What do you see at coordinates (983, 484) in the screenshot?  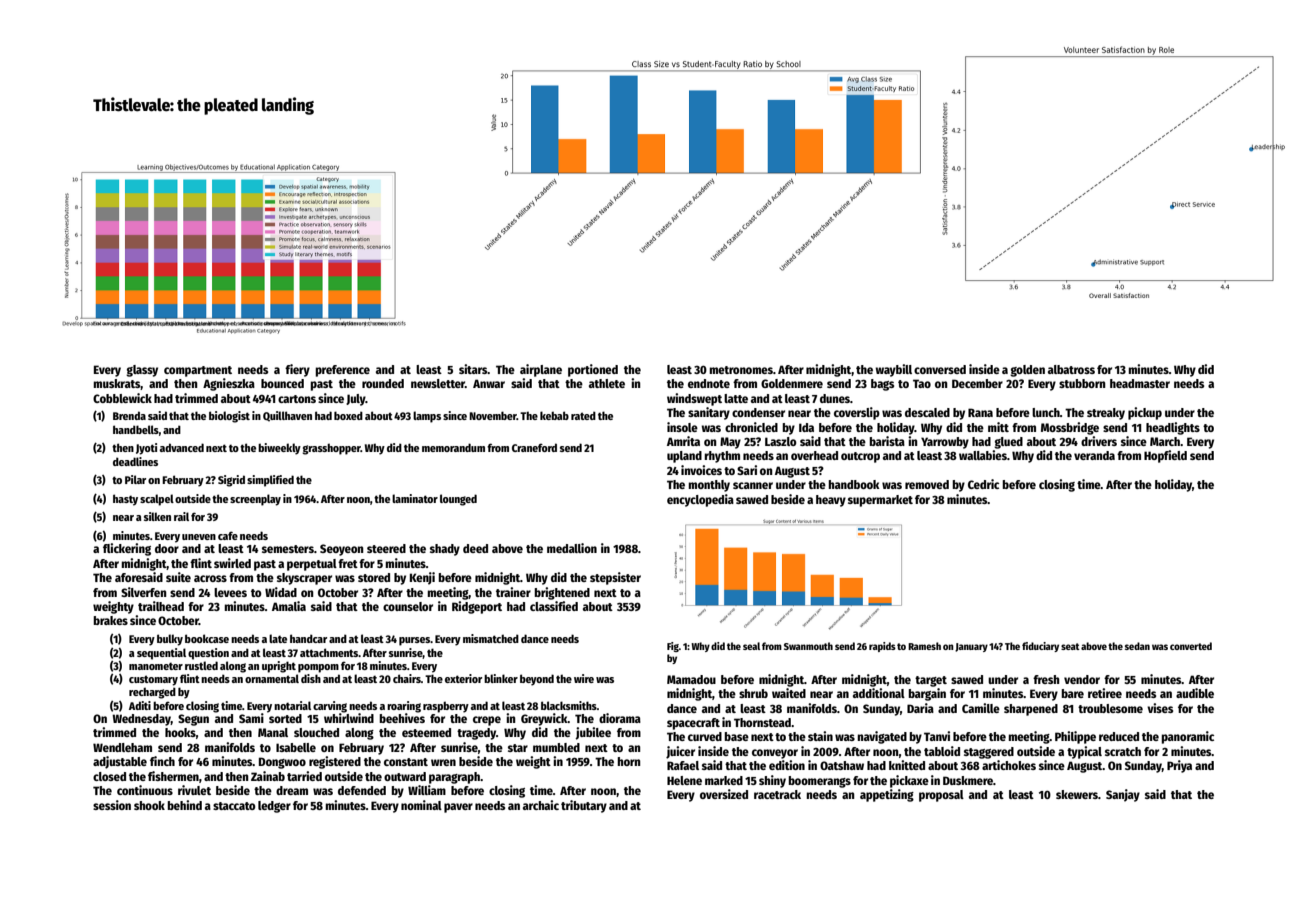 I see `Cedric` at bounding box center [983, 484].
